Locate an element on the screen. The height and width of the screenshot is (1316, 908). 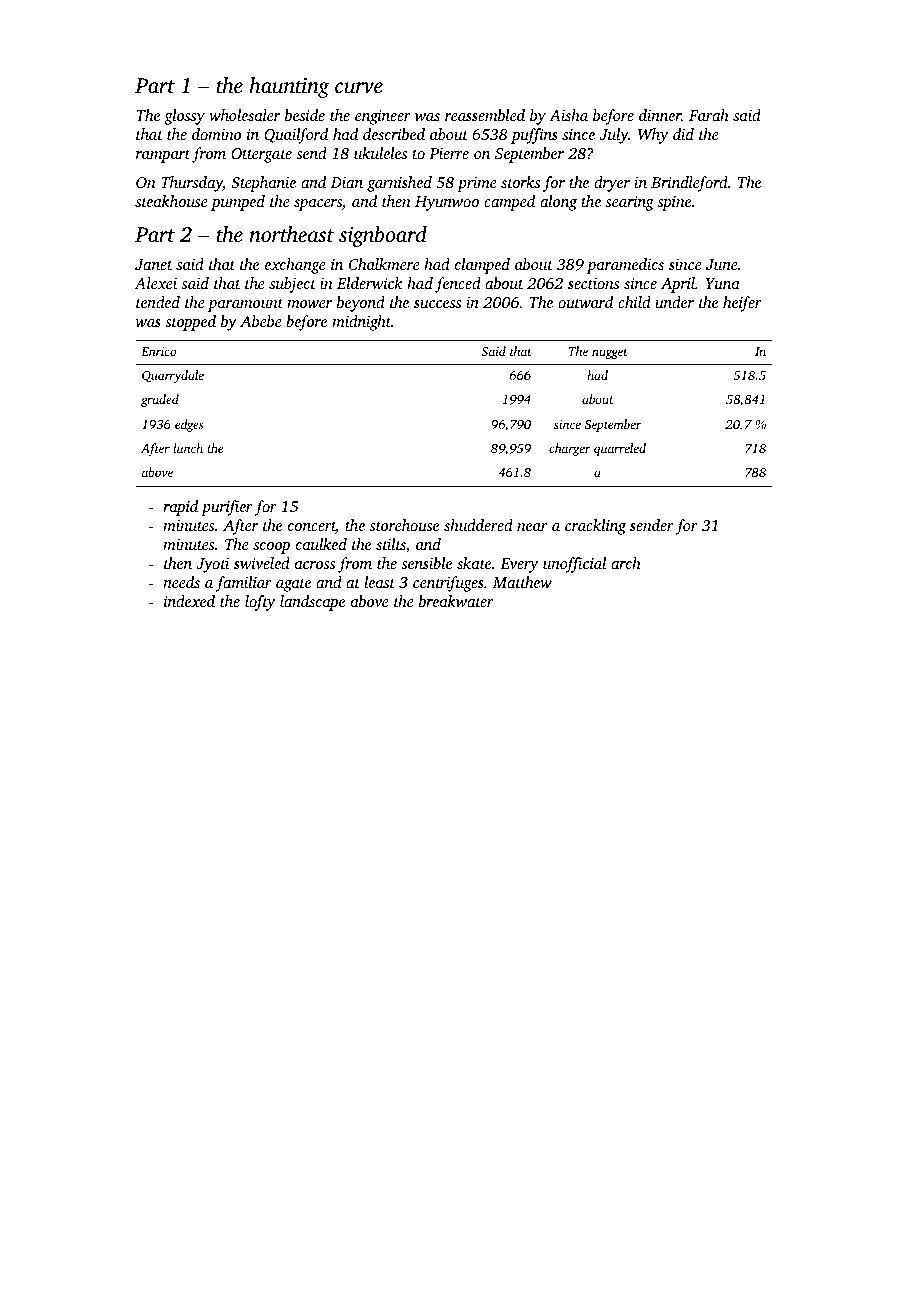
quarreled is located at coordinates (620, 449).
